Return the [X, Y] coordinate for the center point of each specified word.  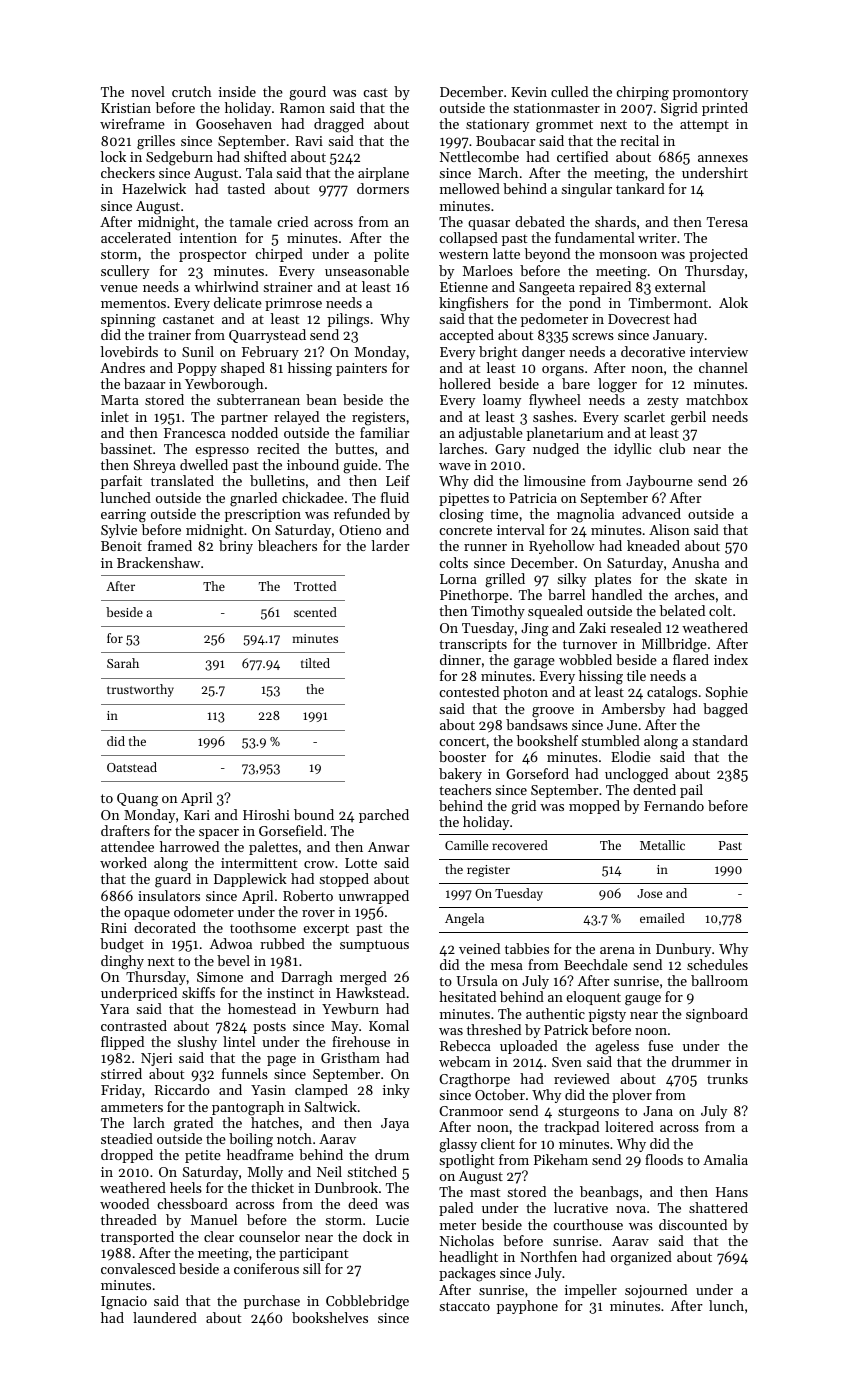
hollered [465, 383]
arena [617, 950]
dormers [383, 188]
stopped [344, 880]
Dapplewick [250, 880]
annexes [723, 158]
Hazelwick [154, 188]
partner [244, 419]
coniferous [266, 1268]
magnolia [585, 515]
